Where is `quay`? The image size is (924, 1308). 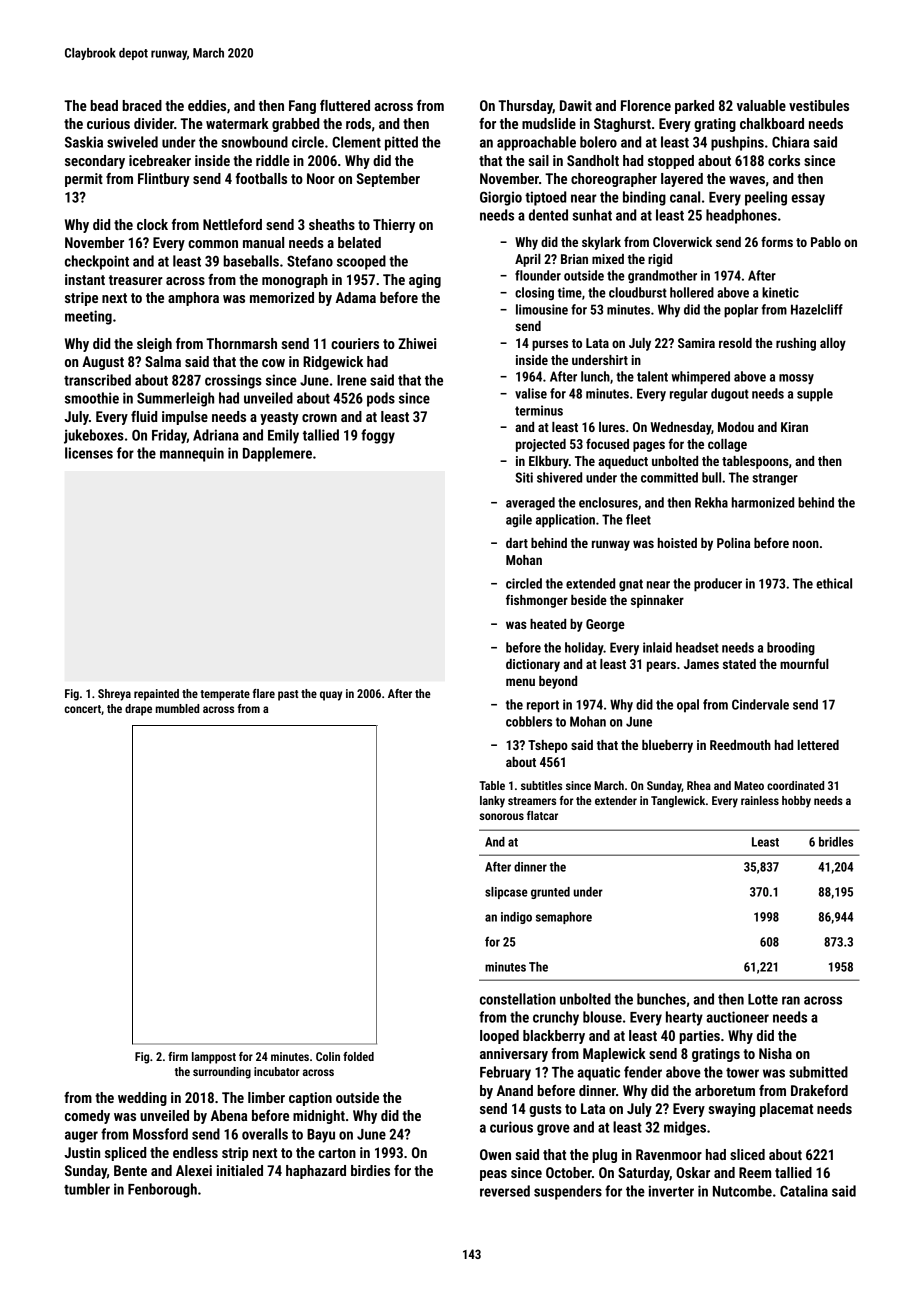 quay is located at coordinates (331, 696).
